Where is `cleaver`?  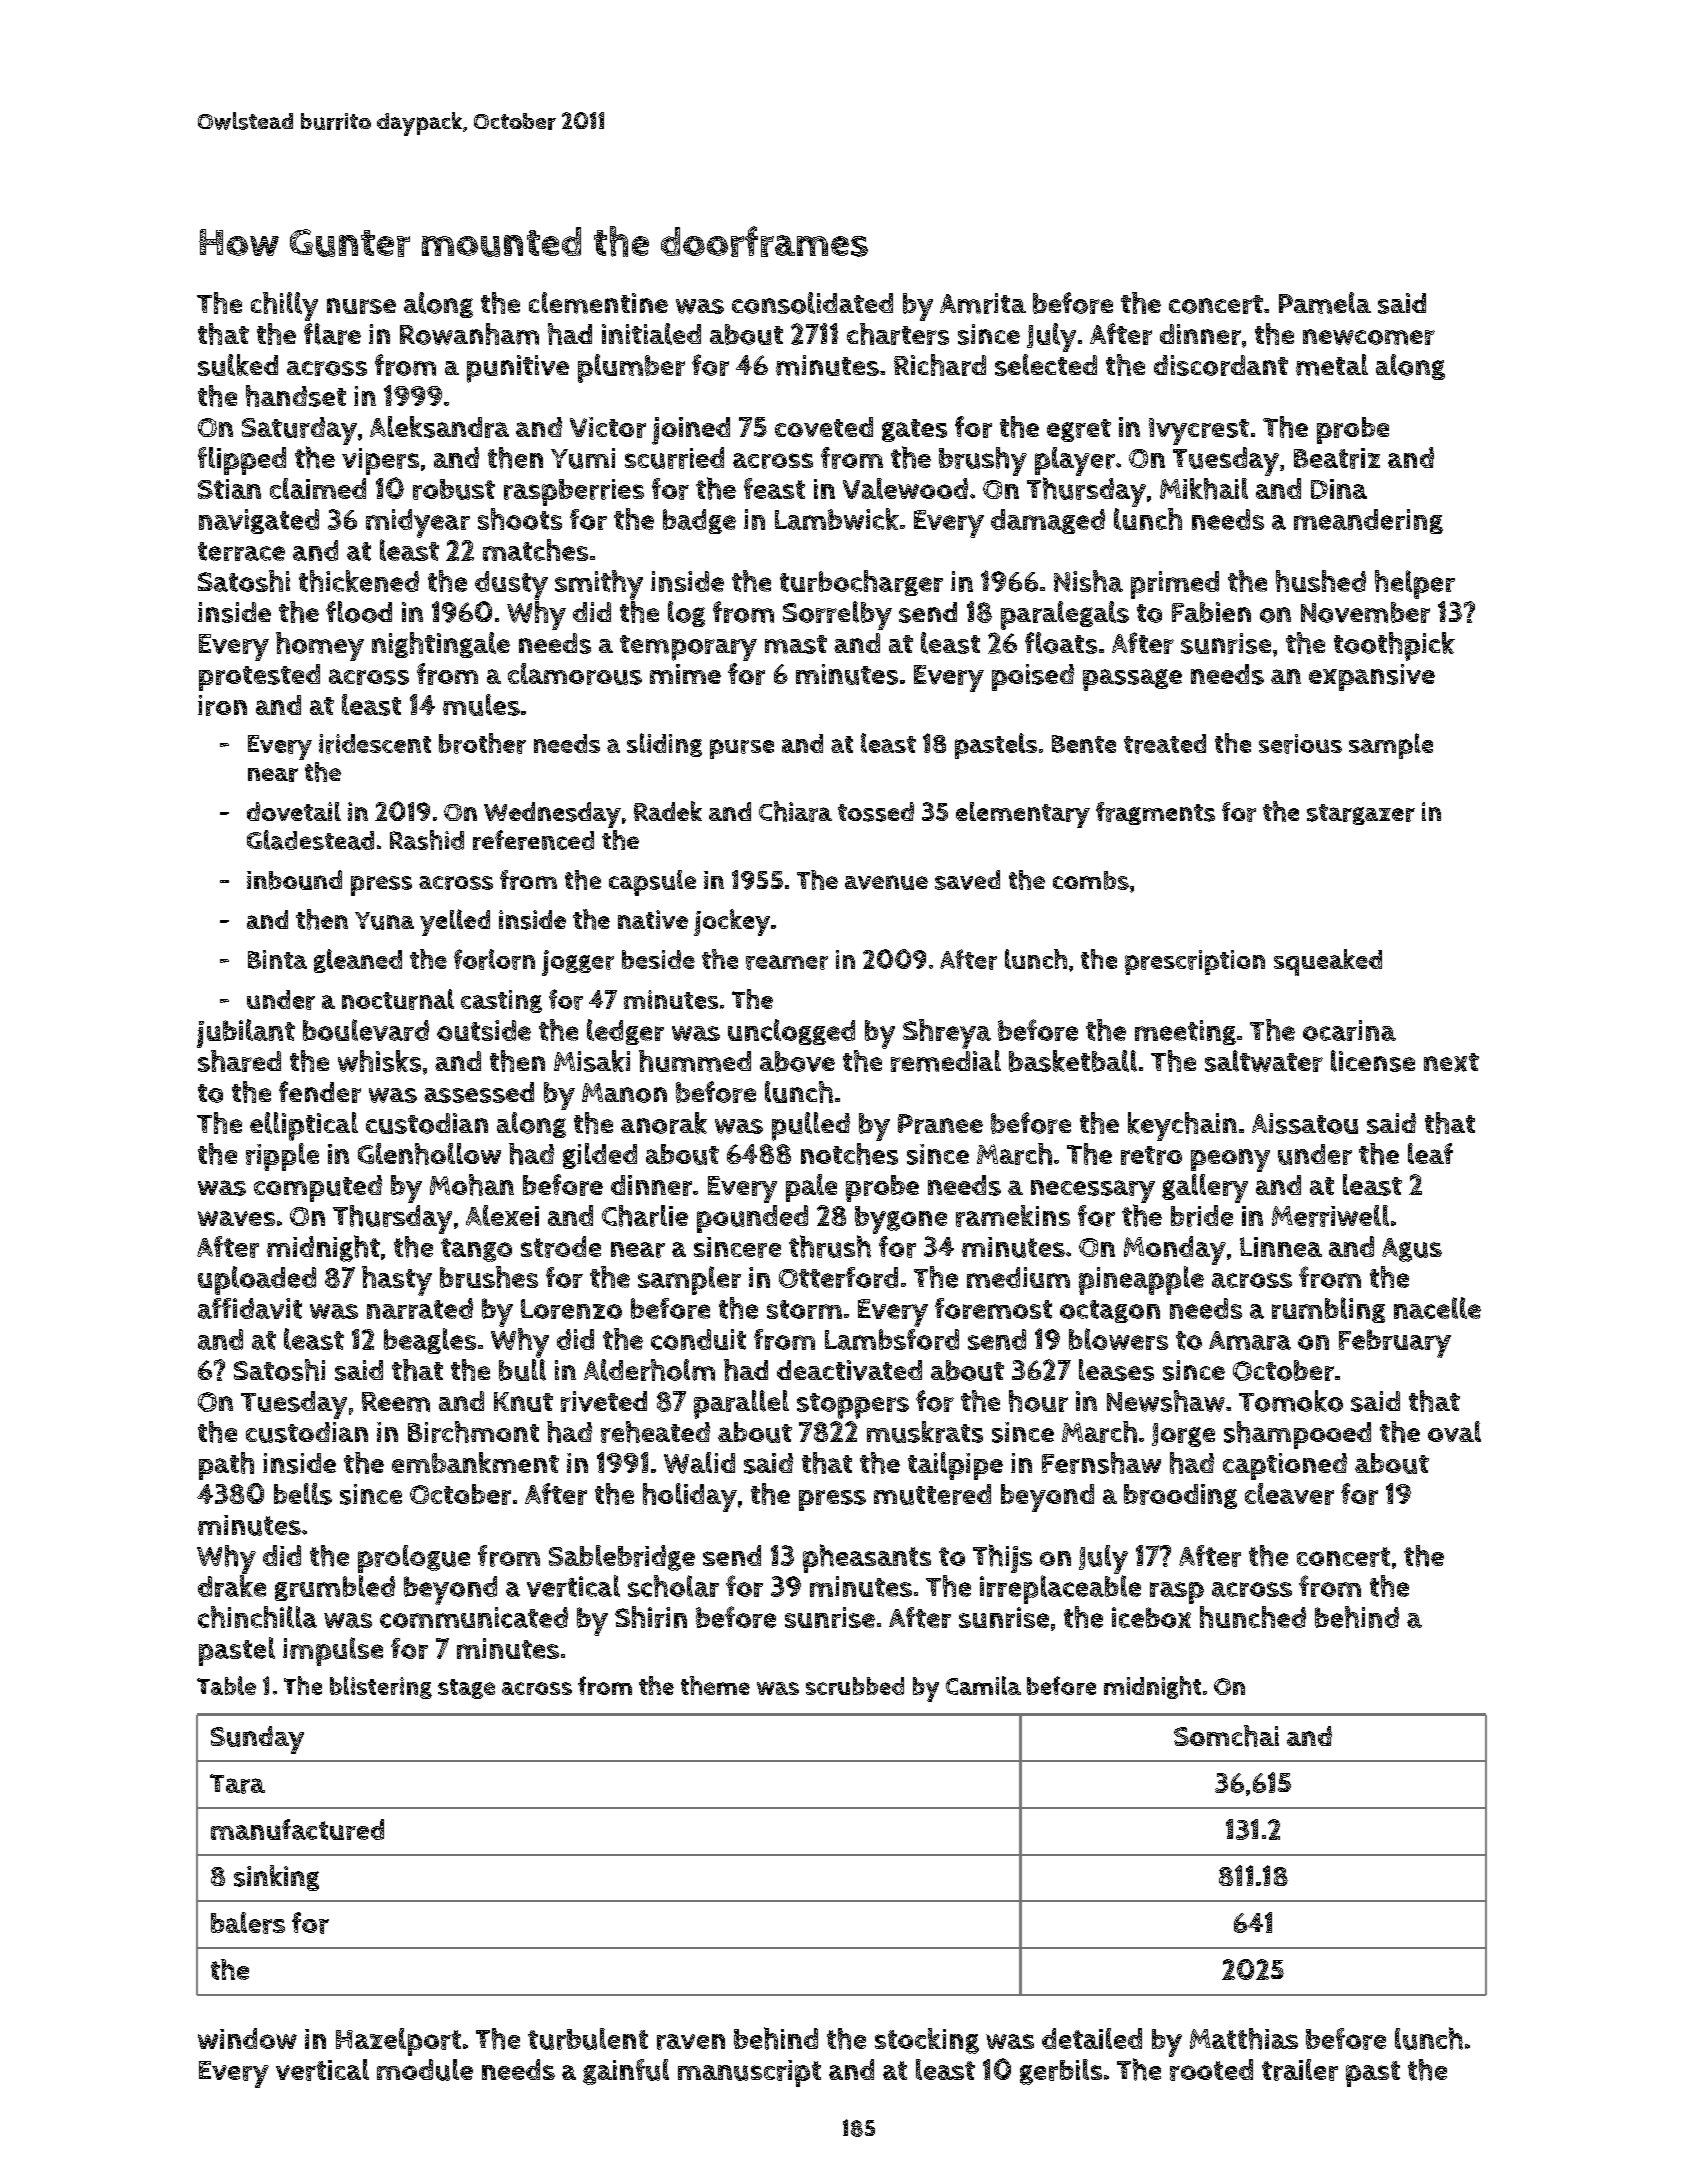
cleaver is located at coordinates (1289, 1494).
